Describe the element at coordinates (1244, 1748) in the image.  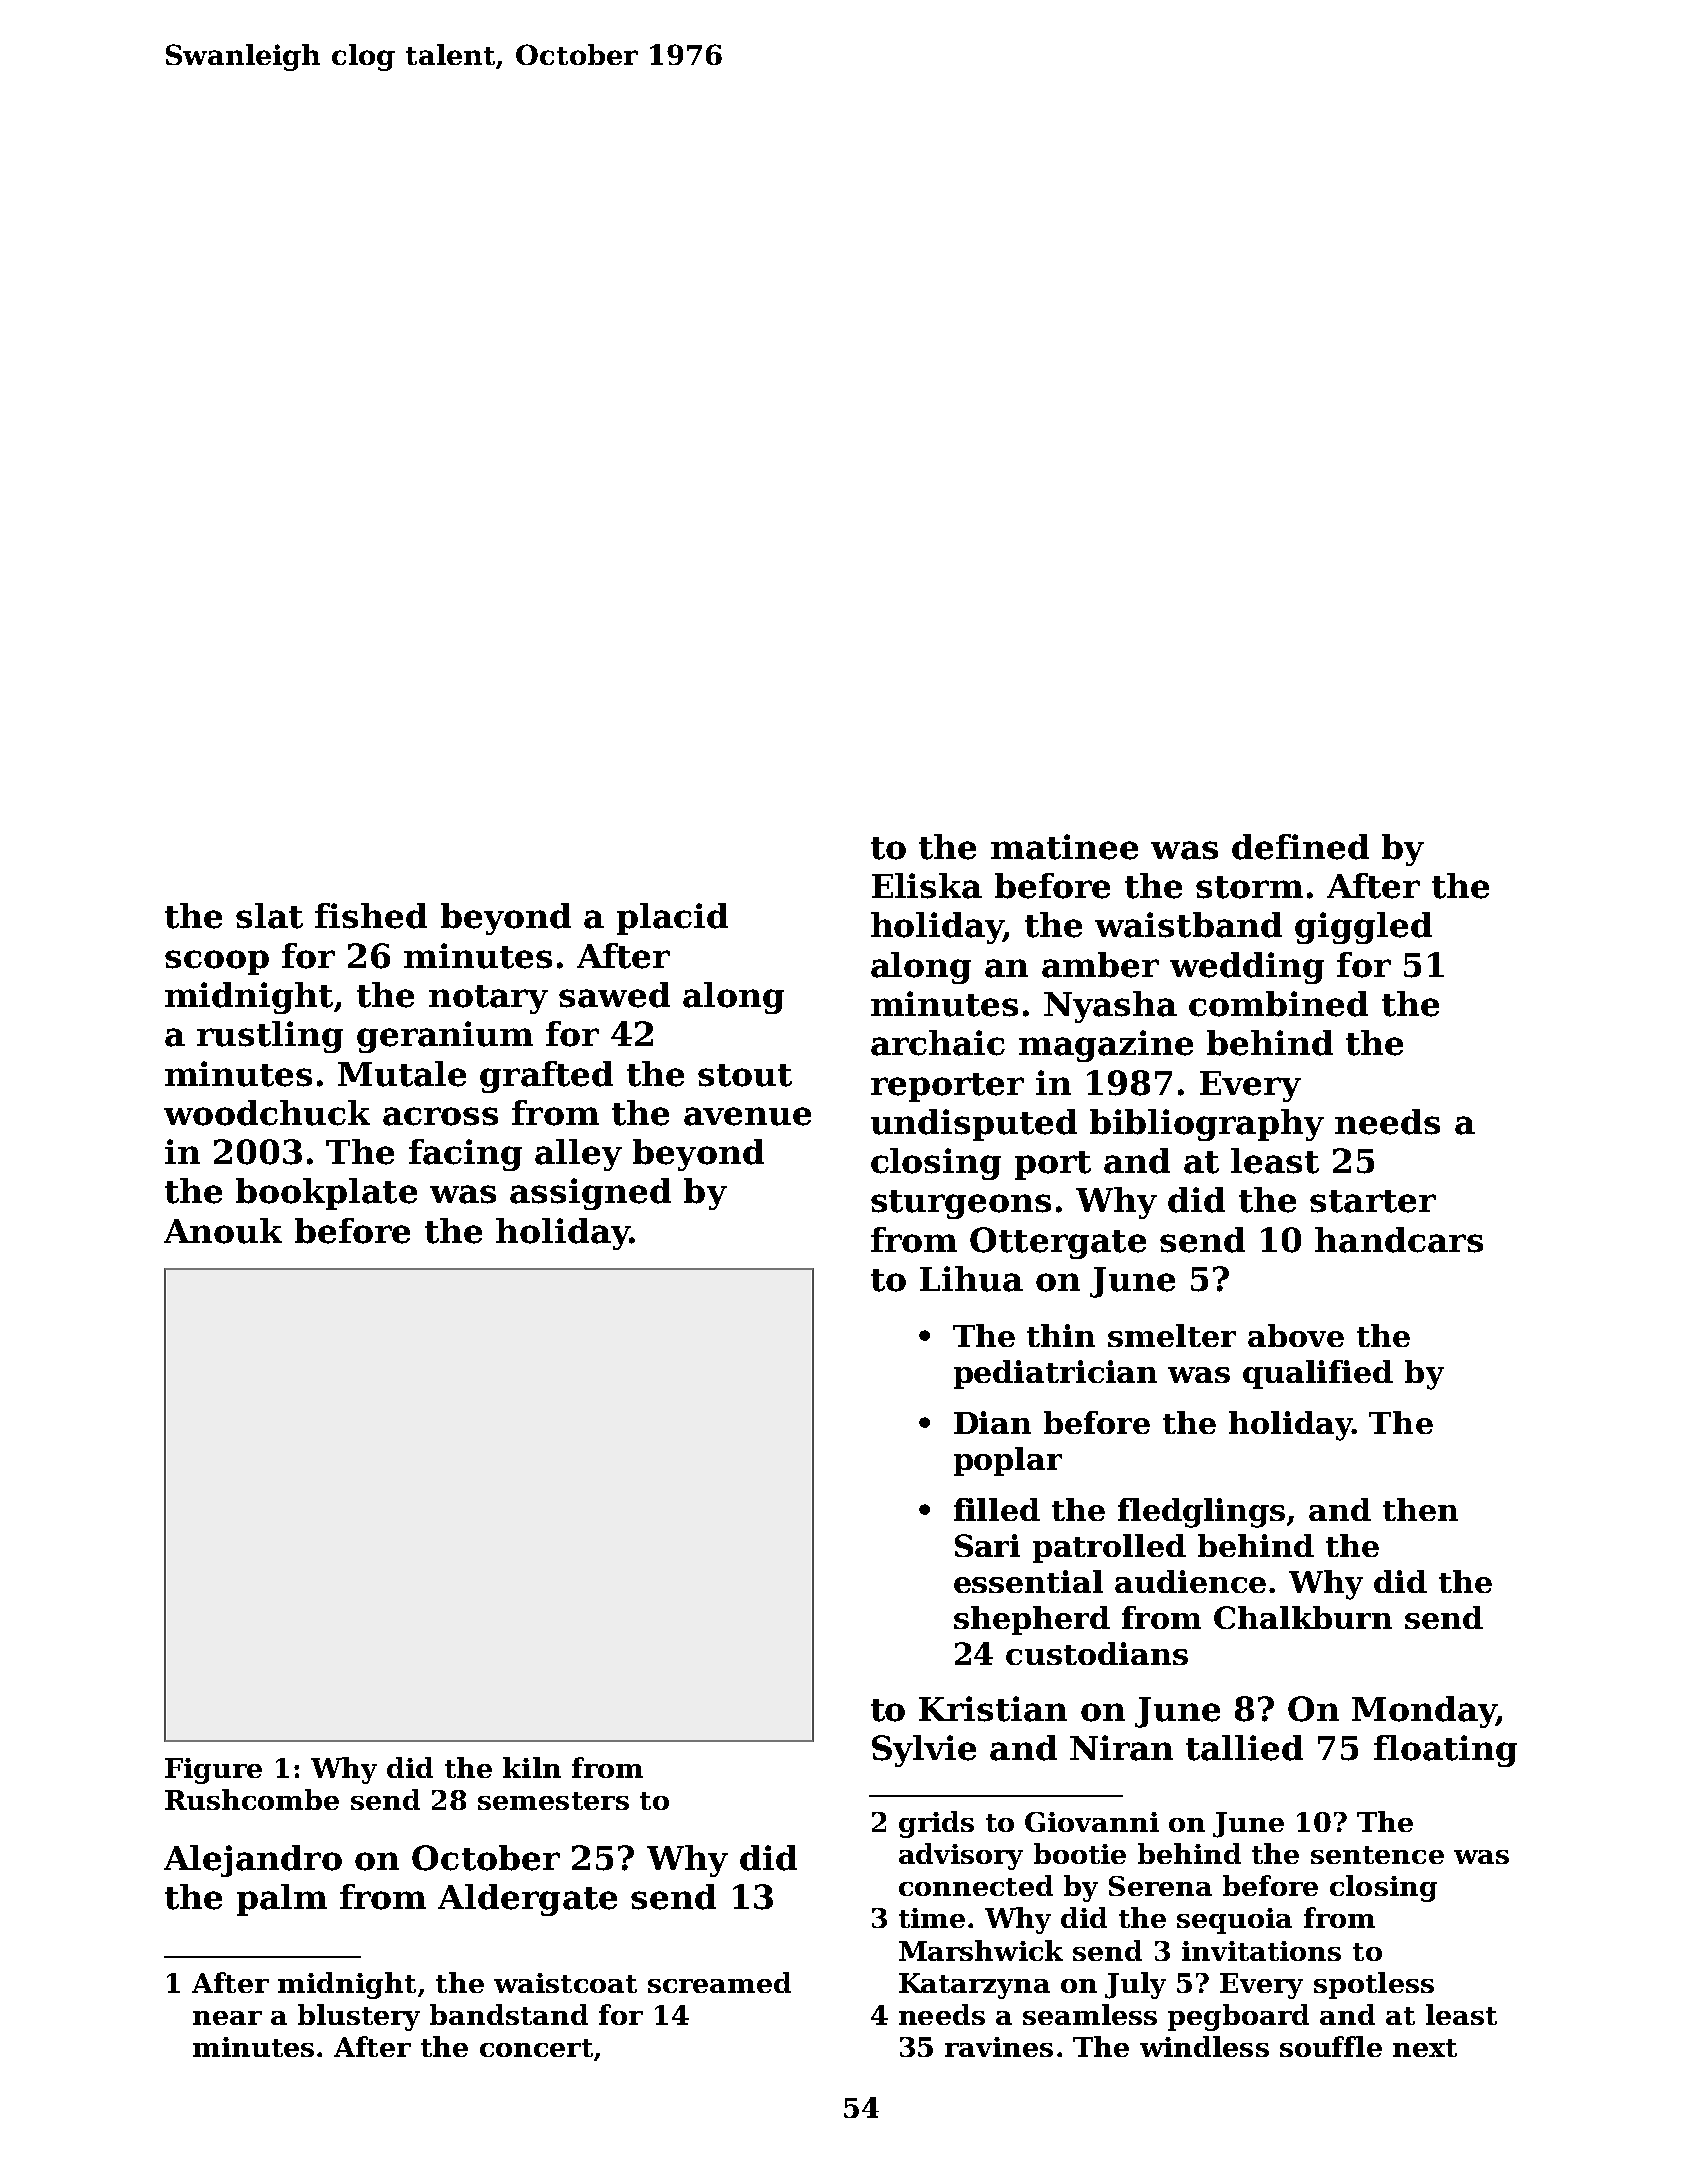
I see `tallied` at that location.
